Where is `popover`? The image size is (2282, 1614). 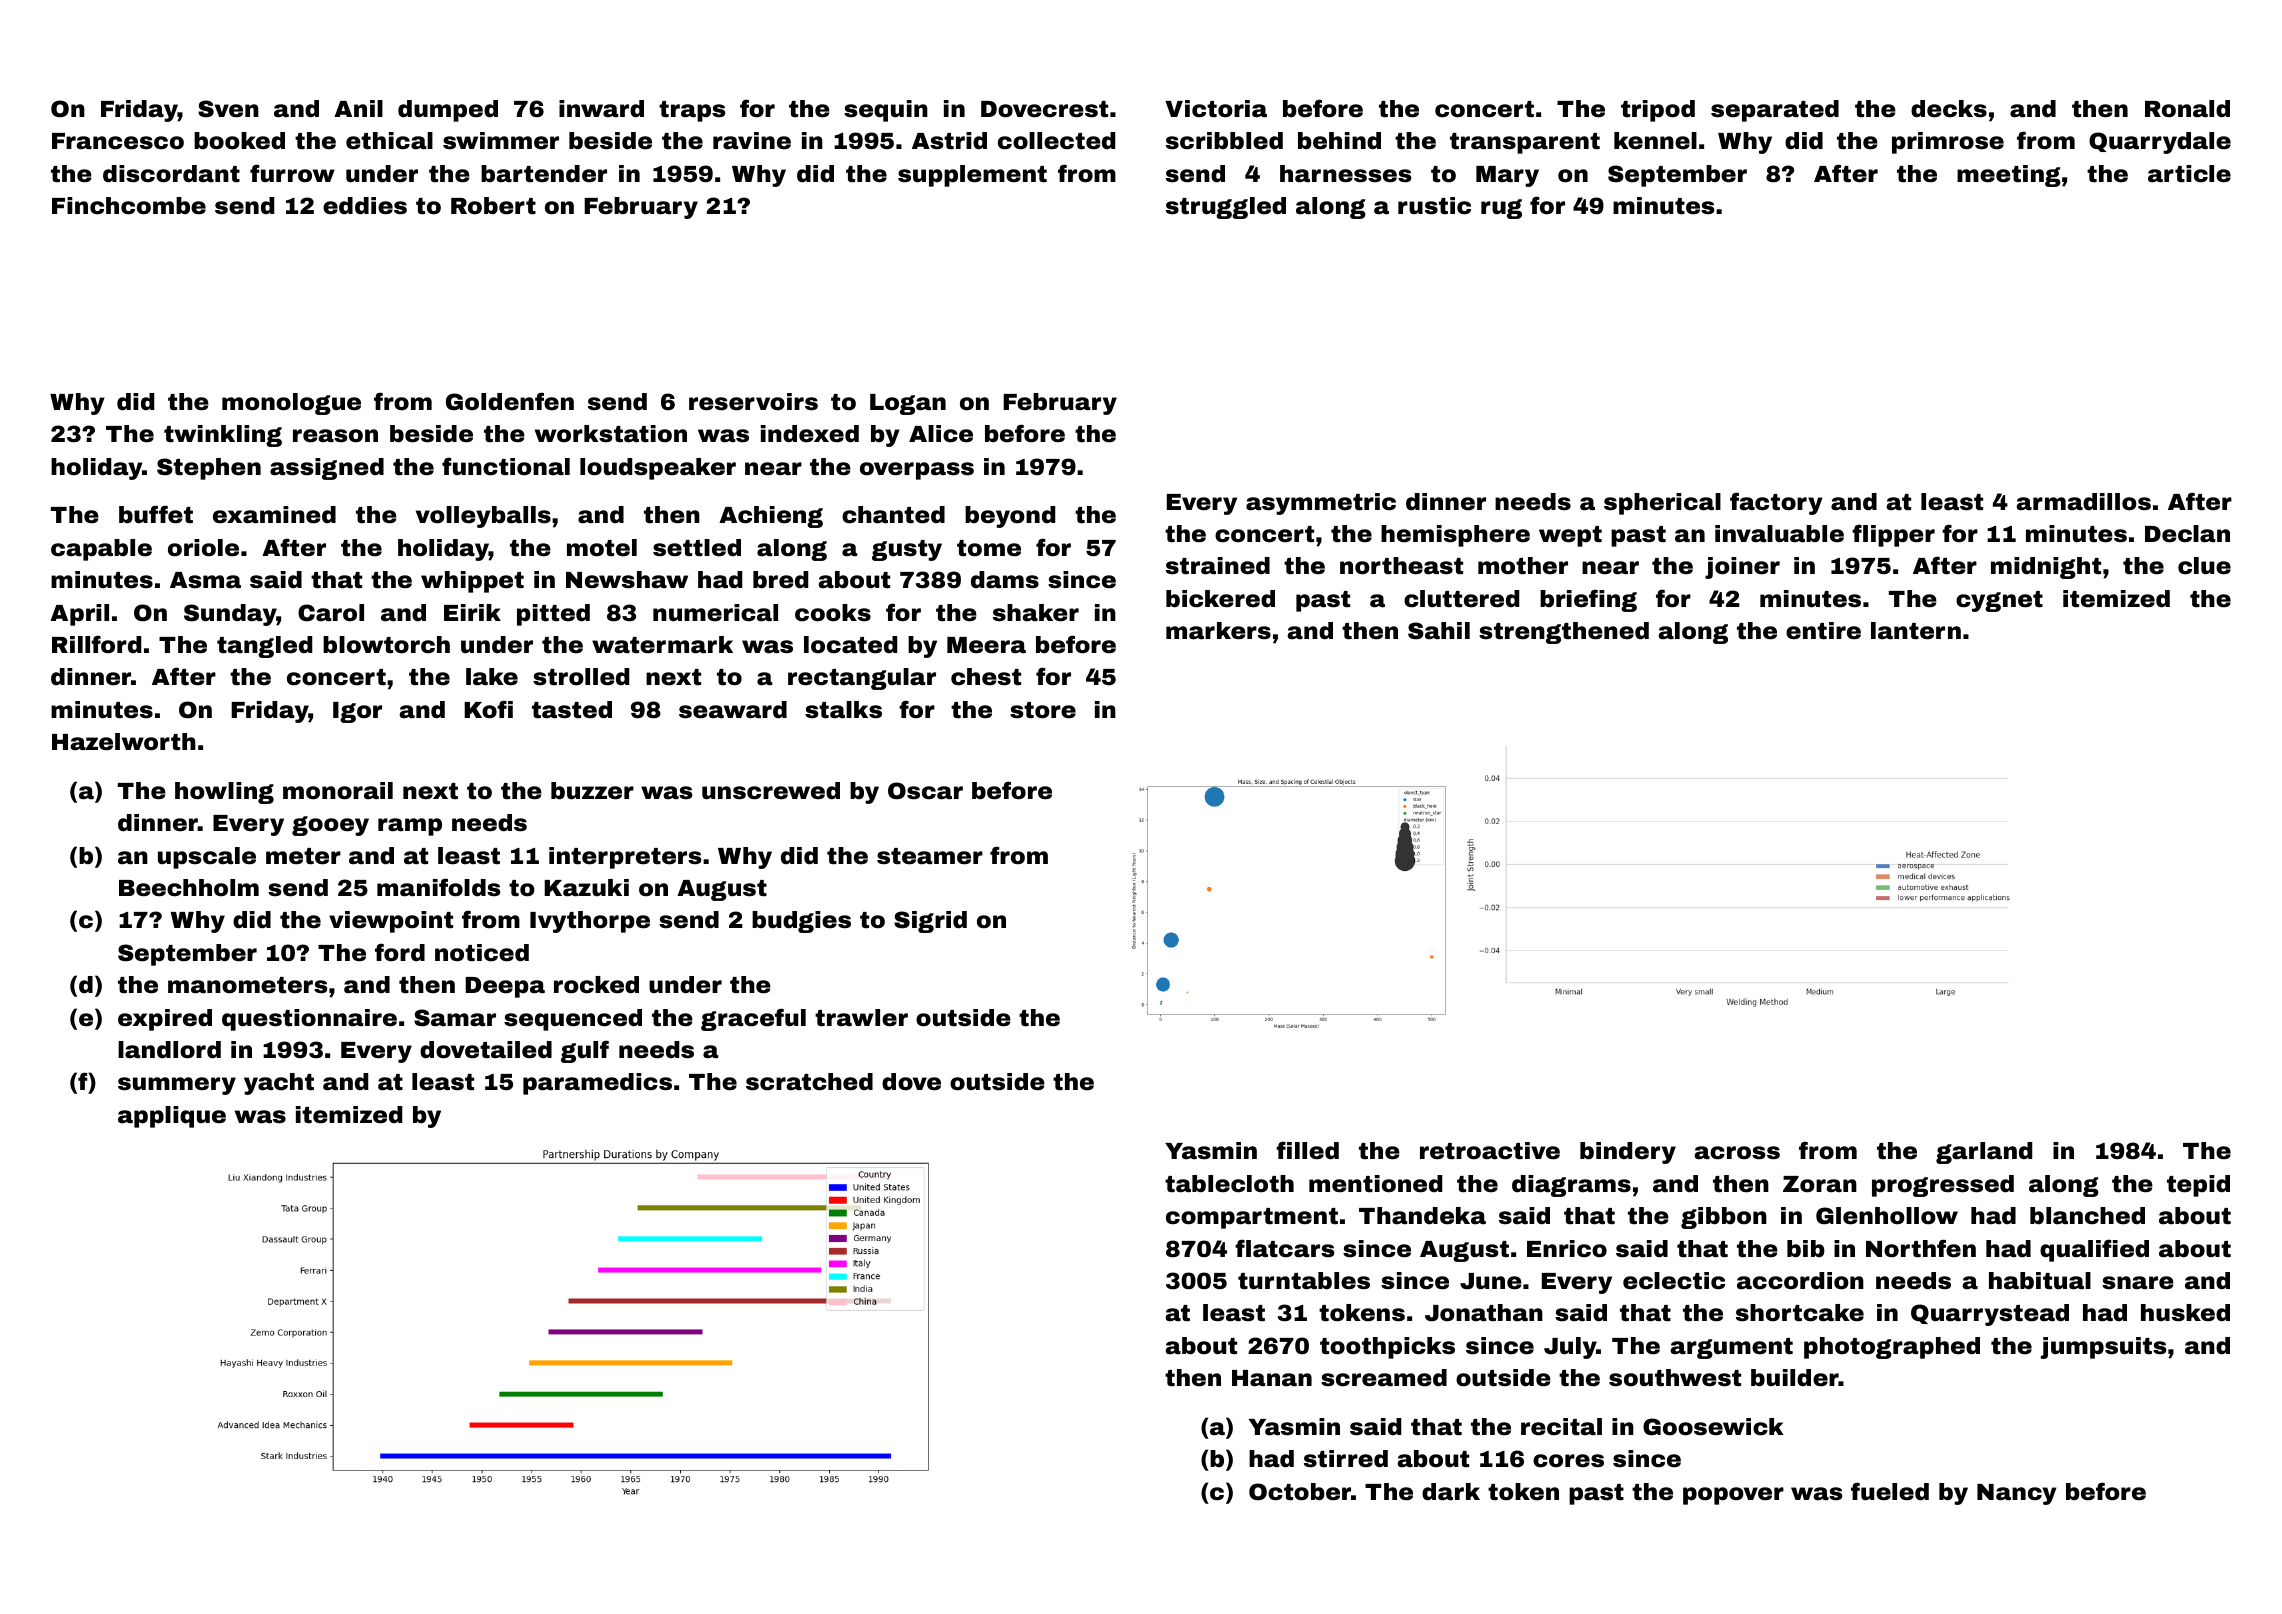
popover is located at coordinates (1733, 1496).
